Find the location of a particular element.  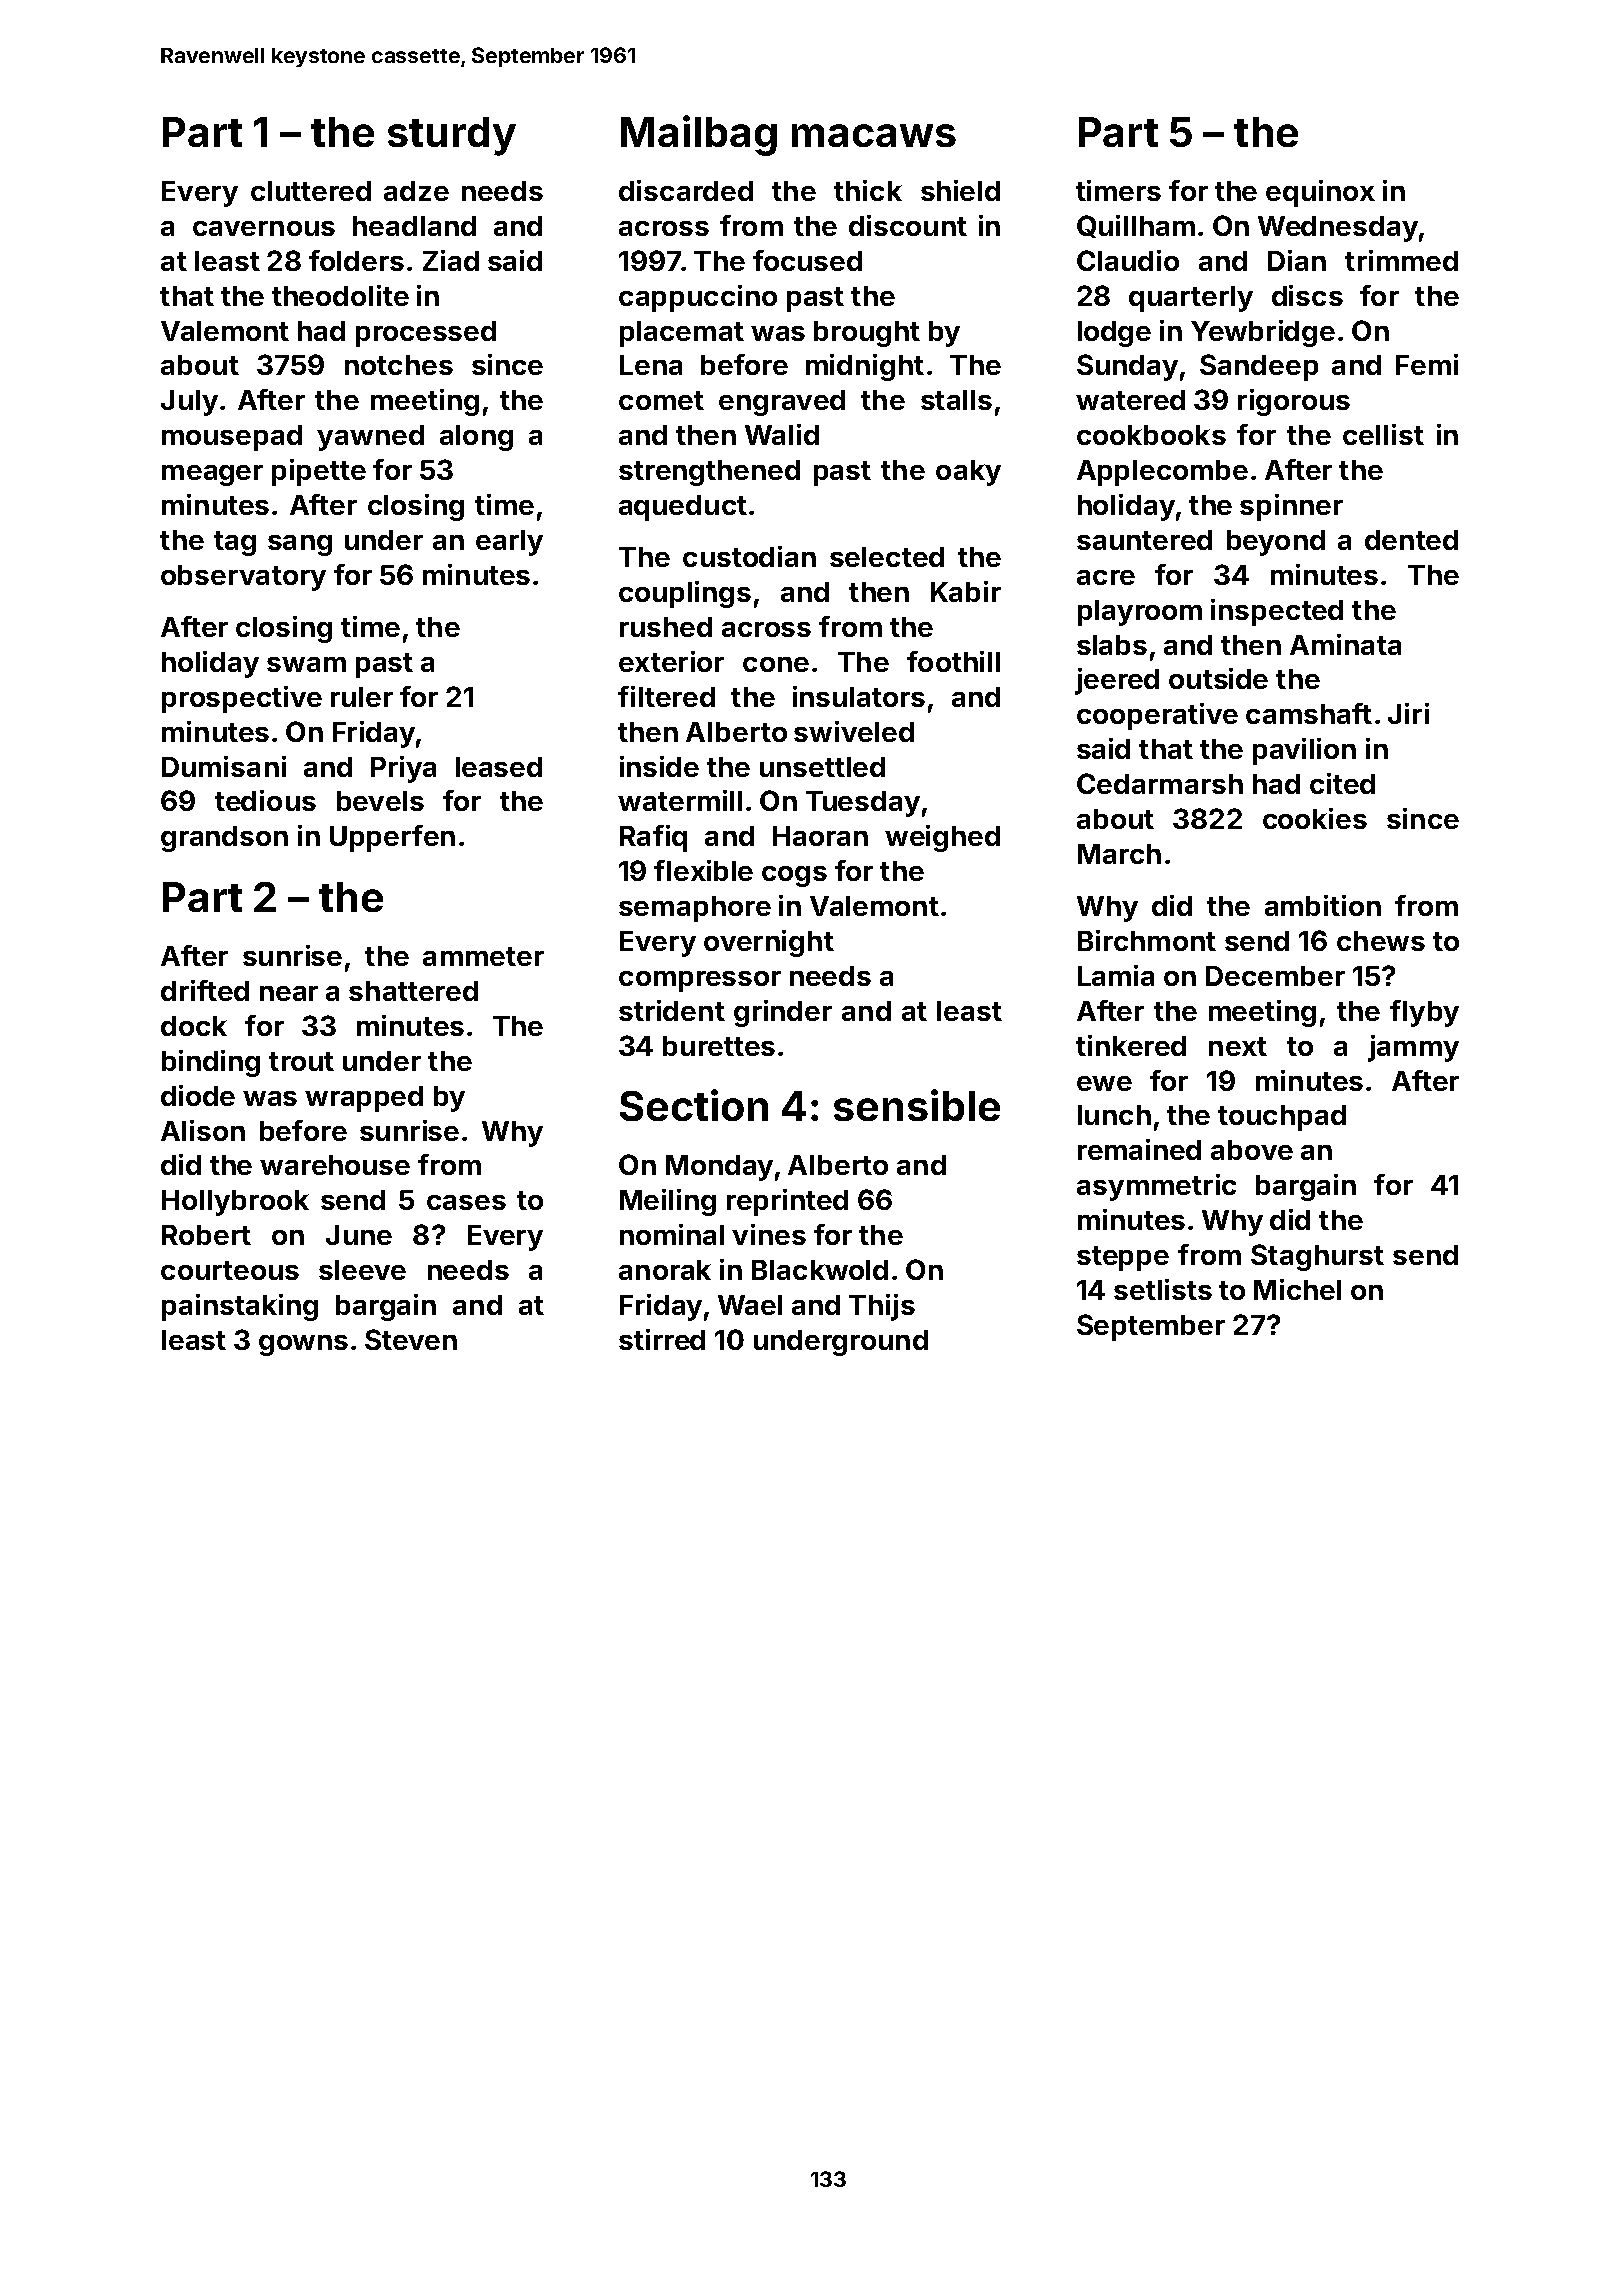

adze is located at coordinates (416, 191).
